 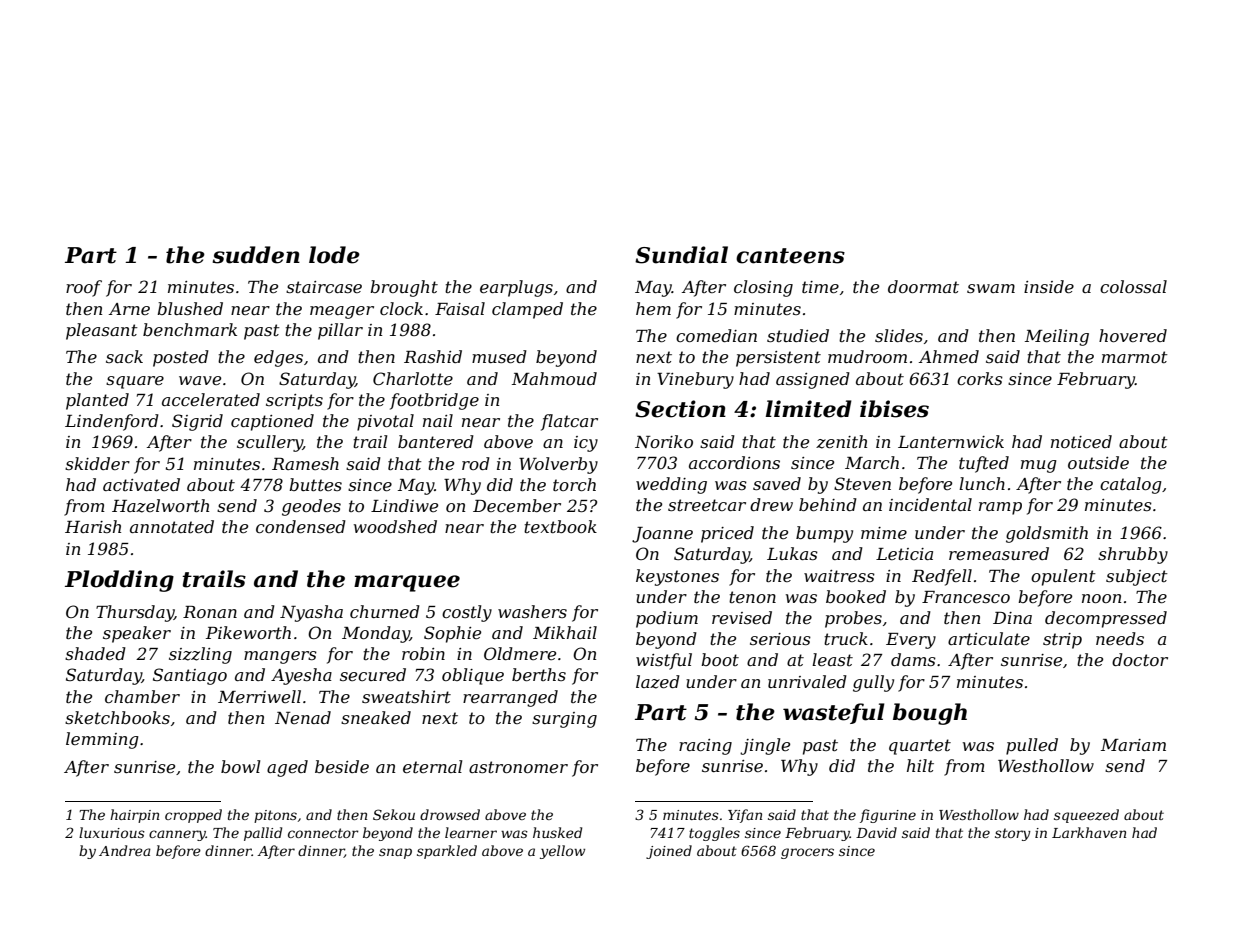 I want to click on sparkled, so click(x=447, y=852).
